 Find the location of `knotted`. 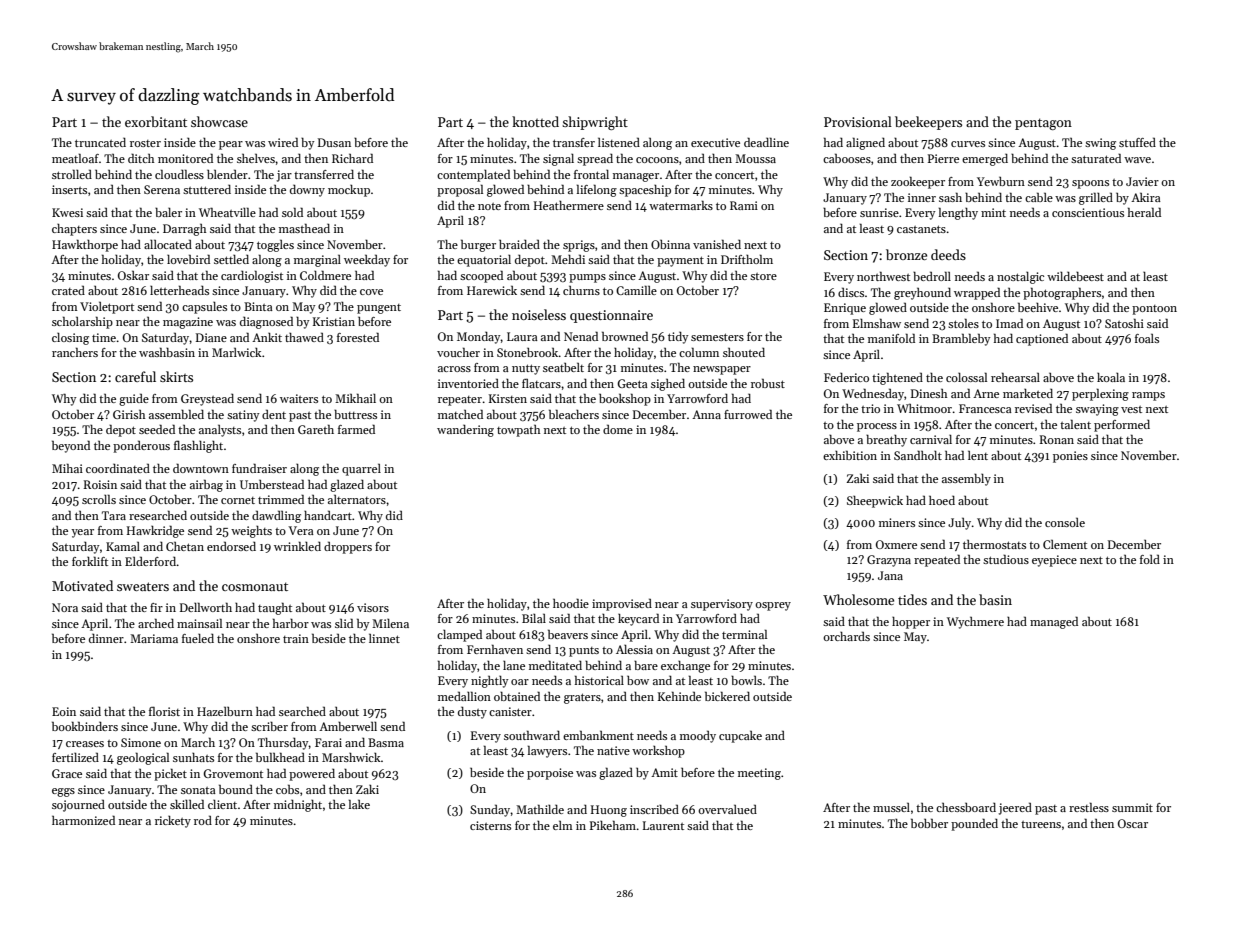

knotted is located at coordinates (535, 121).
